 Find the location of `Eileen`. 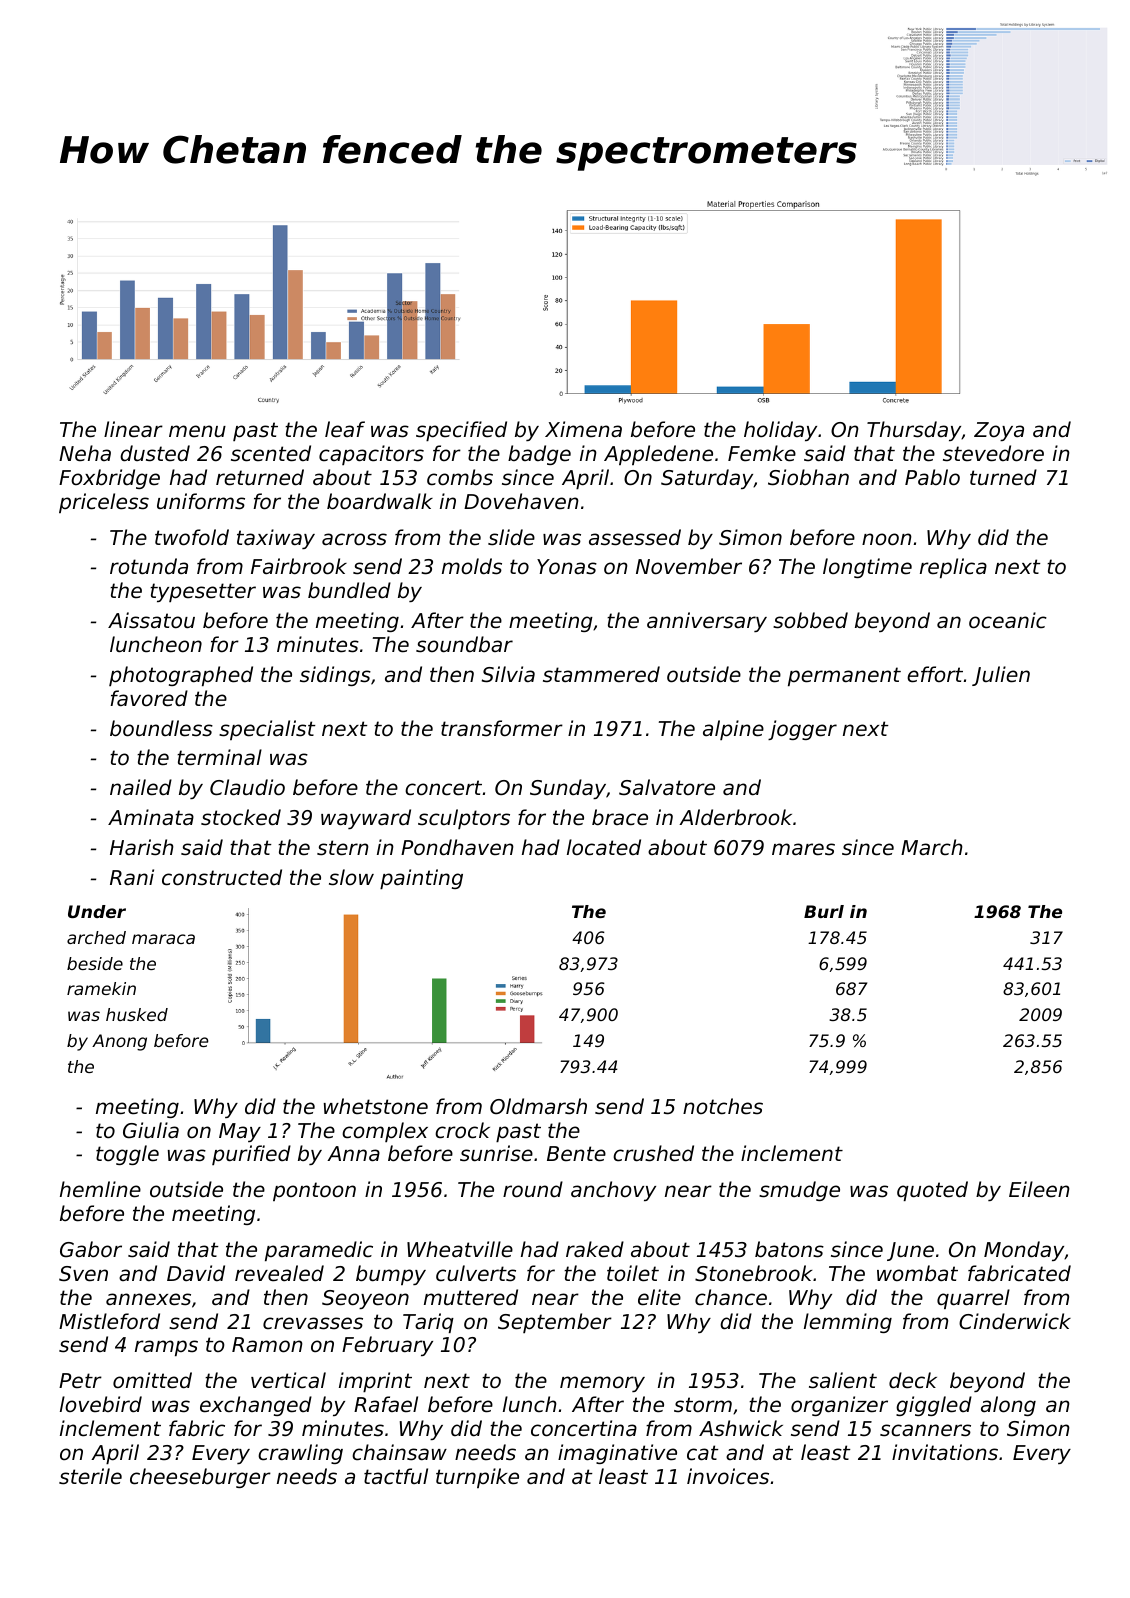

Eileen is located at coordinates (1039, 1189).
